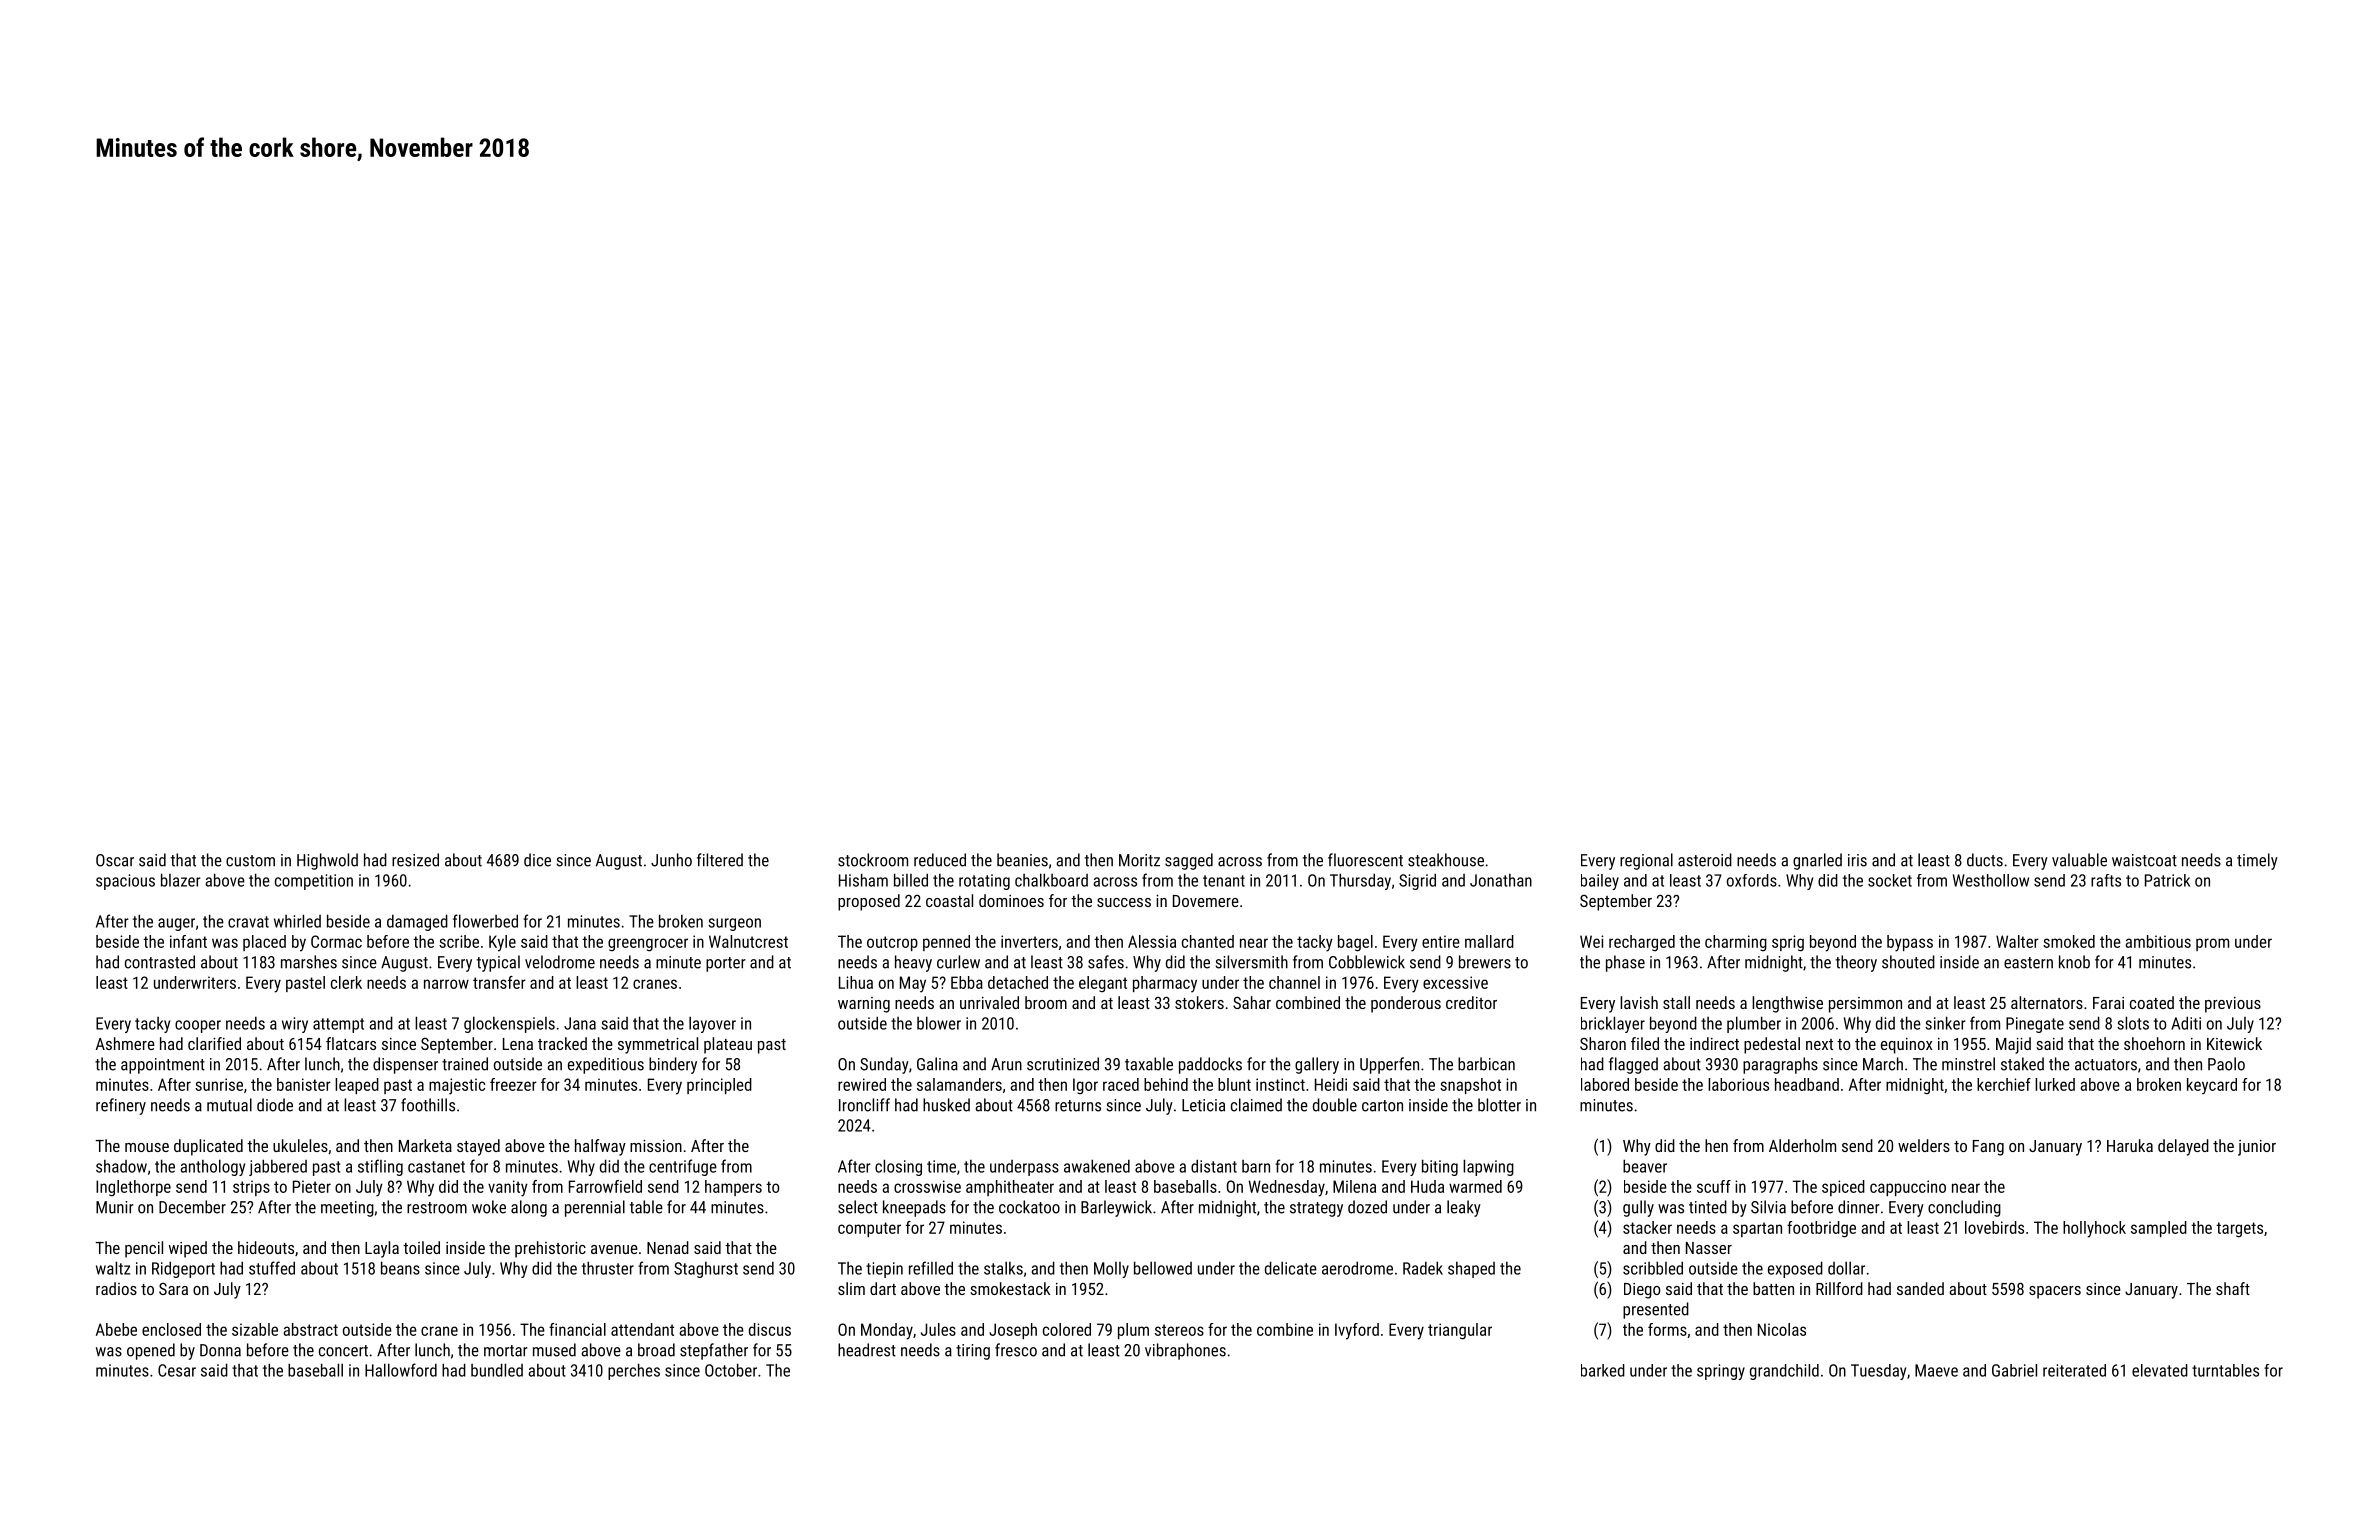 The image size is (2380, 1540). Describe the element at coordinates (2154, 1043) in the screenshot. I see `shoehorn` at that location.
